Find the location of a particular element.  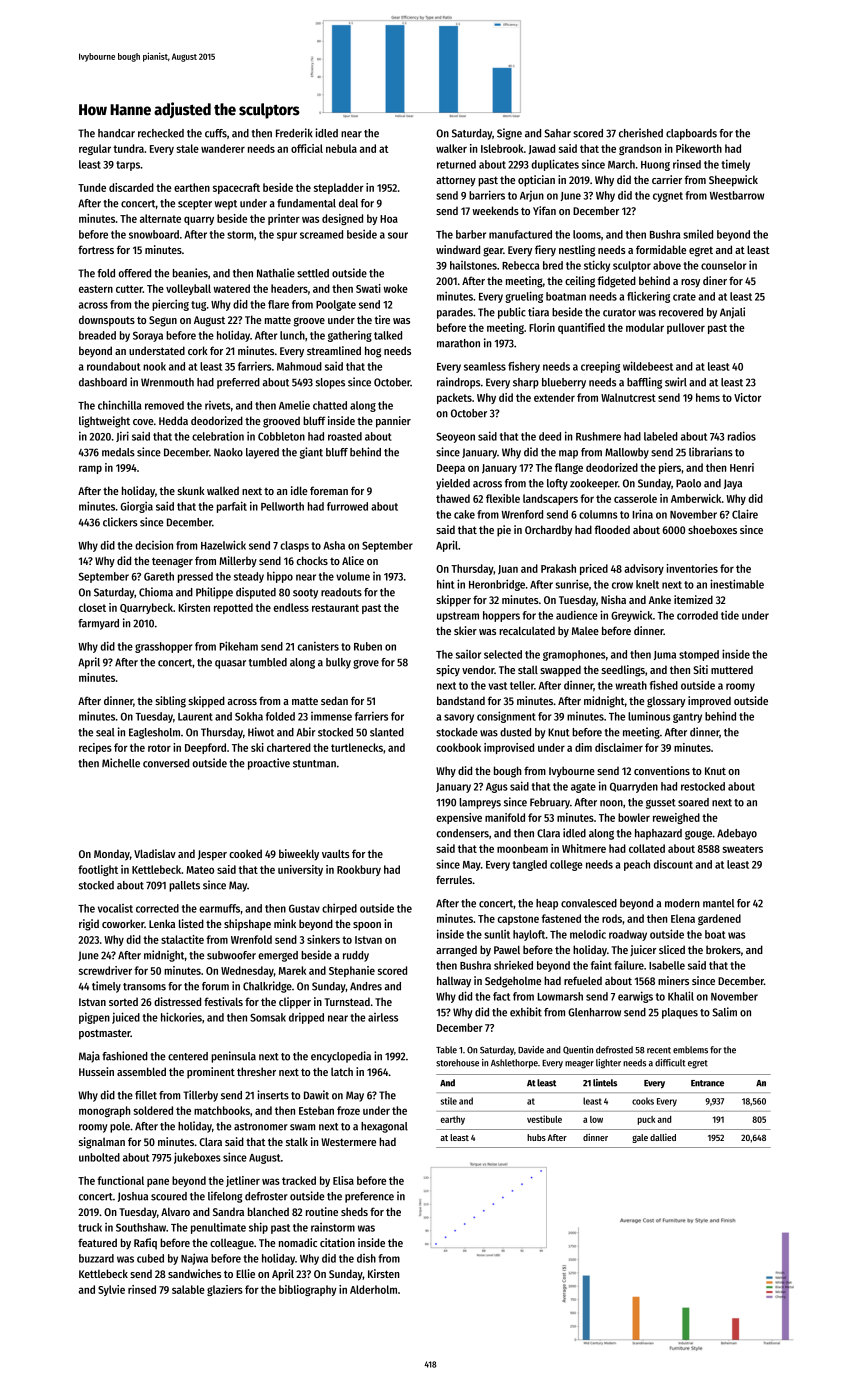

vocalist is located at coordinates (115, 908).
